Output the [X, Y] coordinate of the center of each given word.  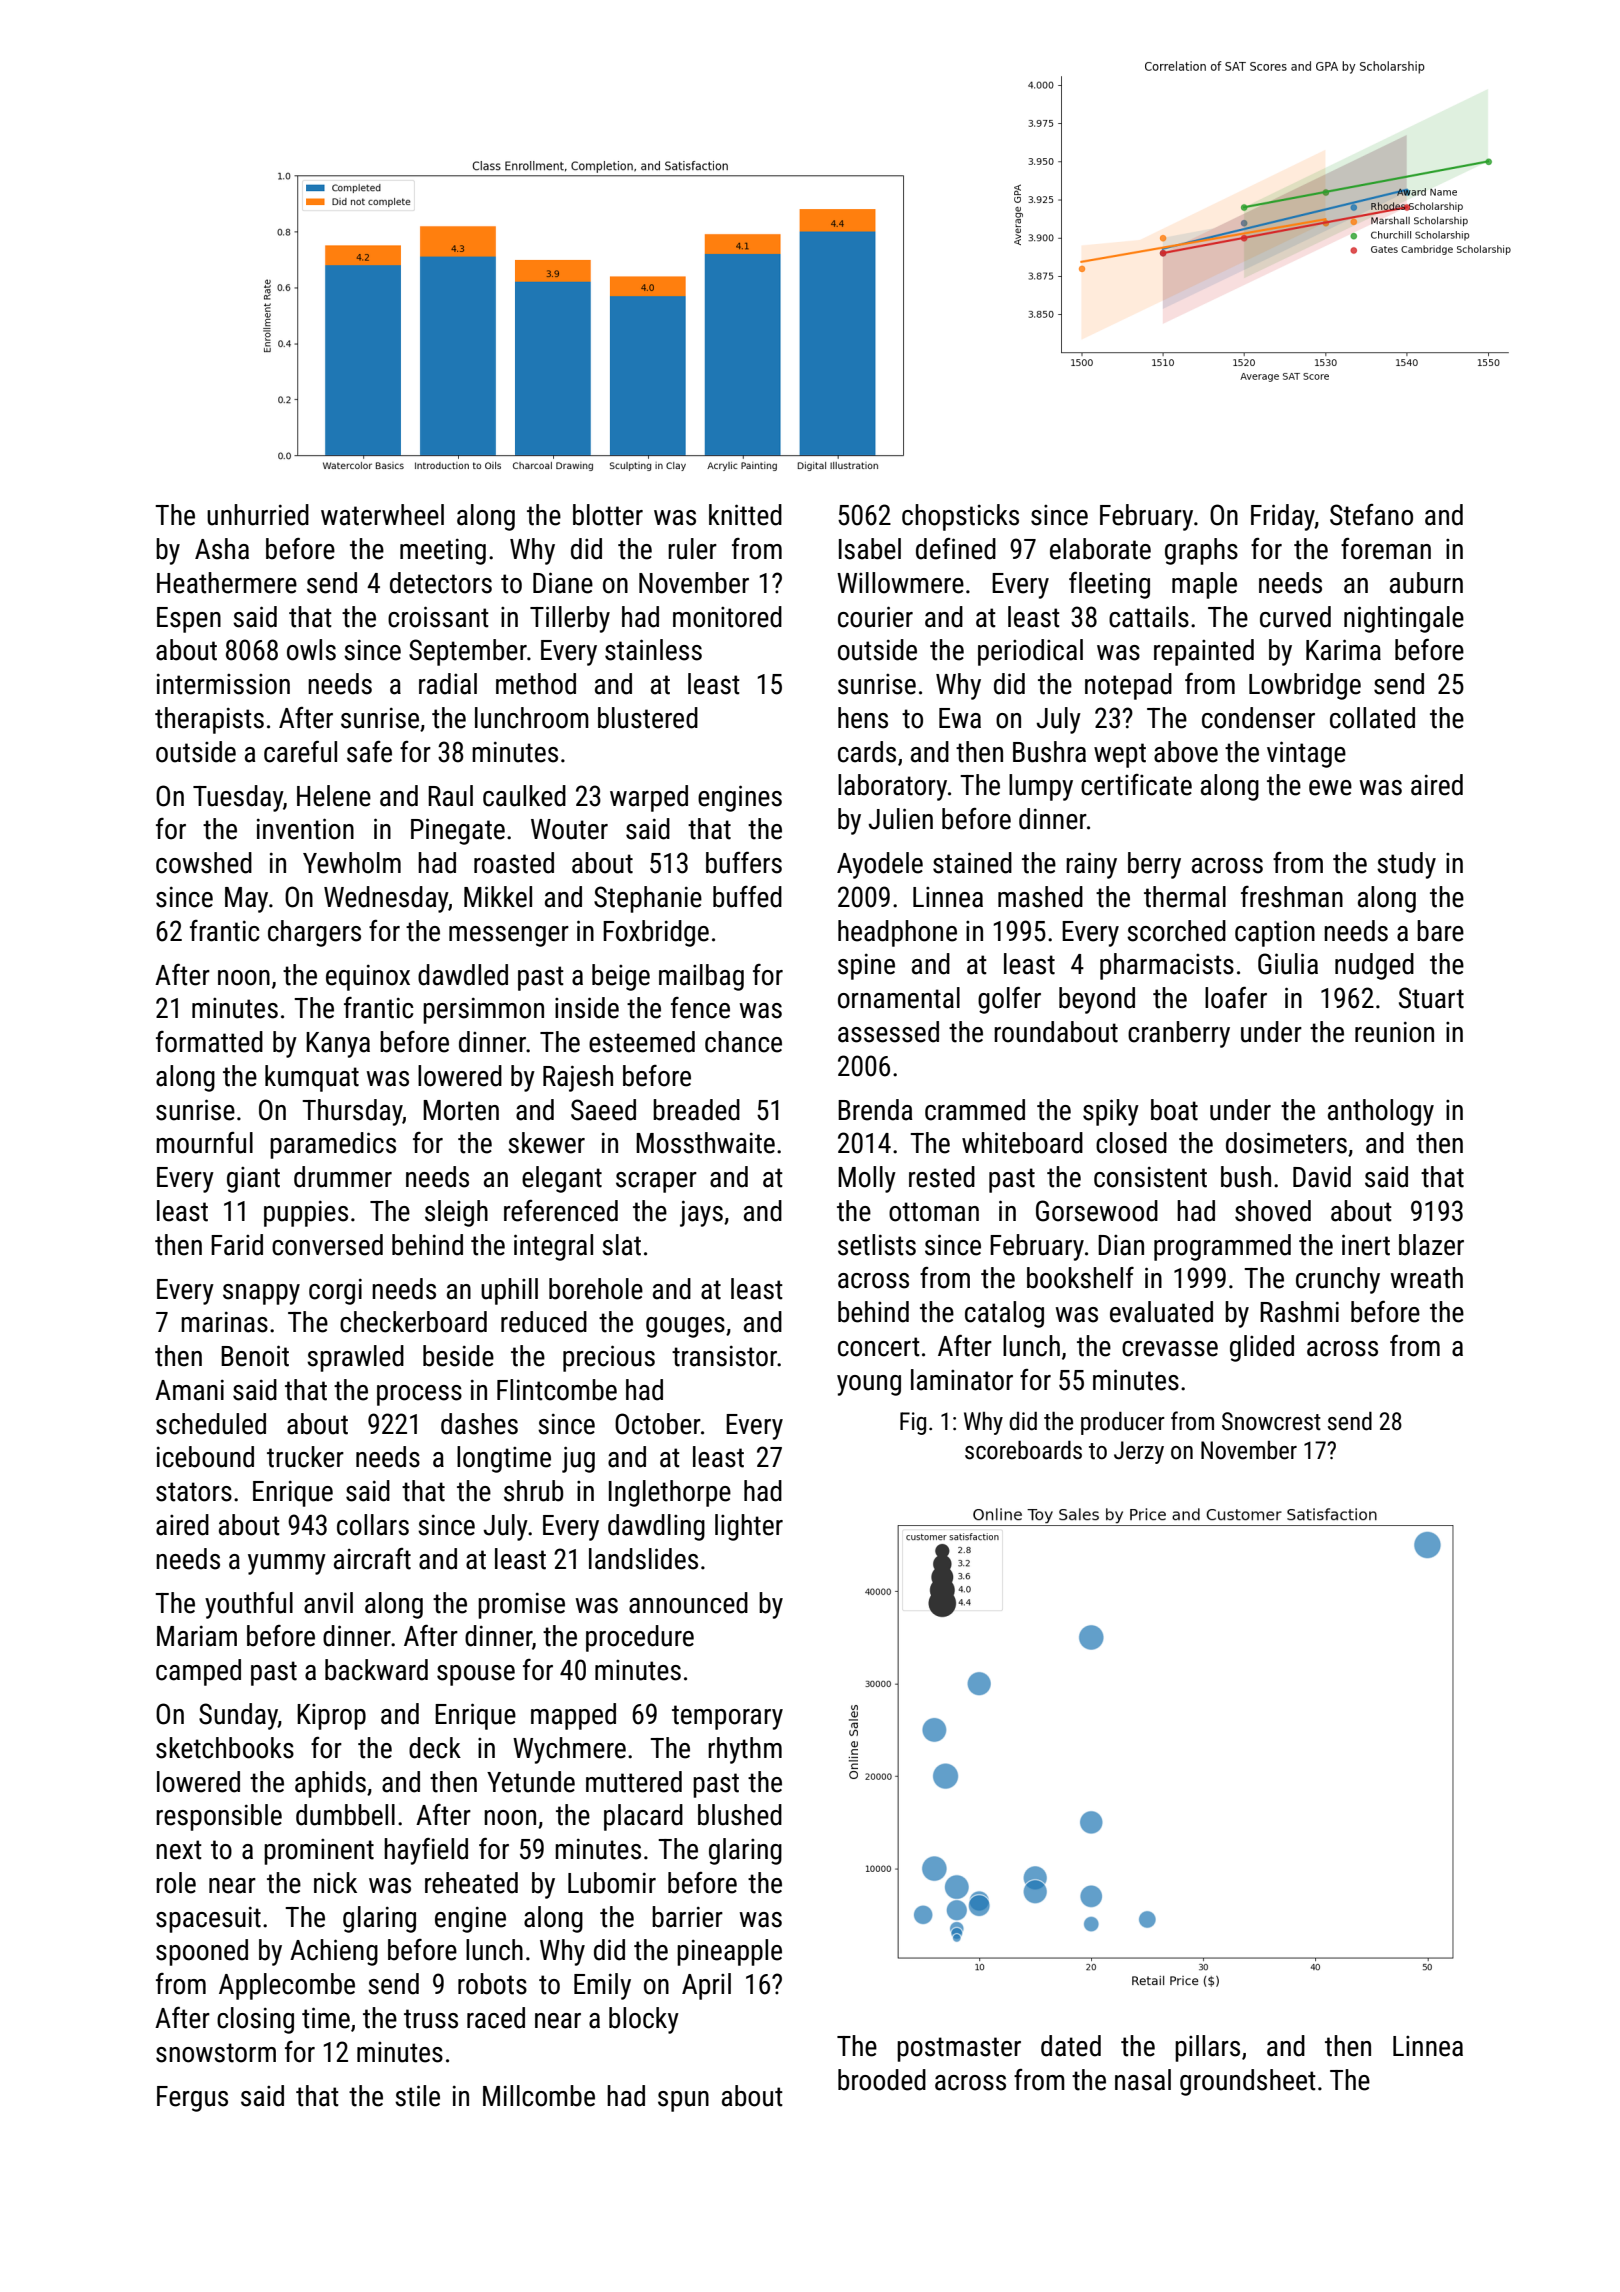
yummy [287, 1564]
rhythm [745, 1750]
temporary [727, 1717]
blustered [648, 718]
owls [311, 650]
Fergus [192, 2099]
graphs [1201, 551]
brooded [882, 2080]
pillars [1207, 2048]
